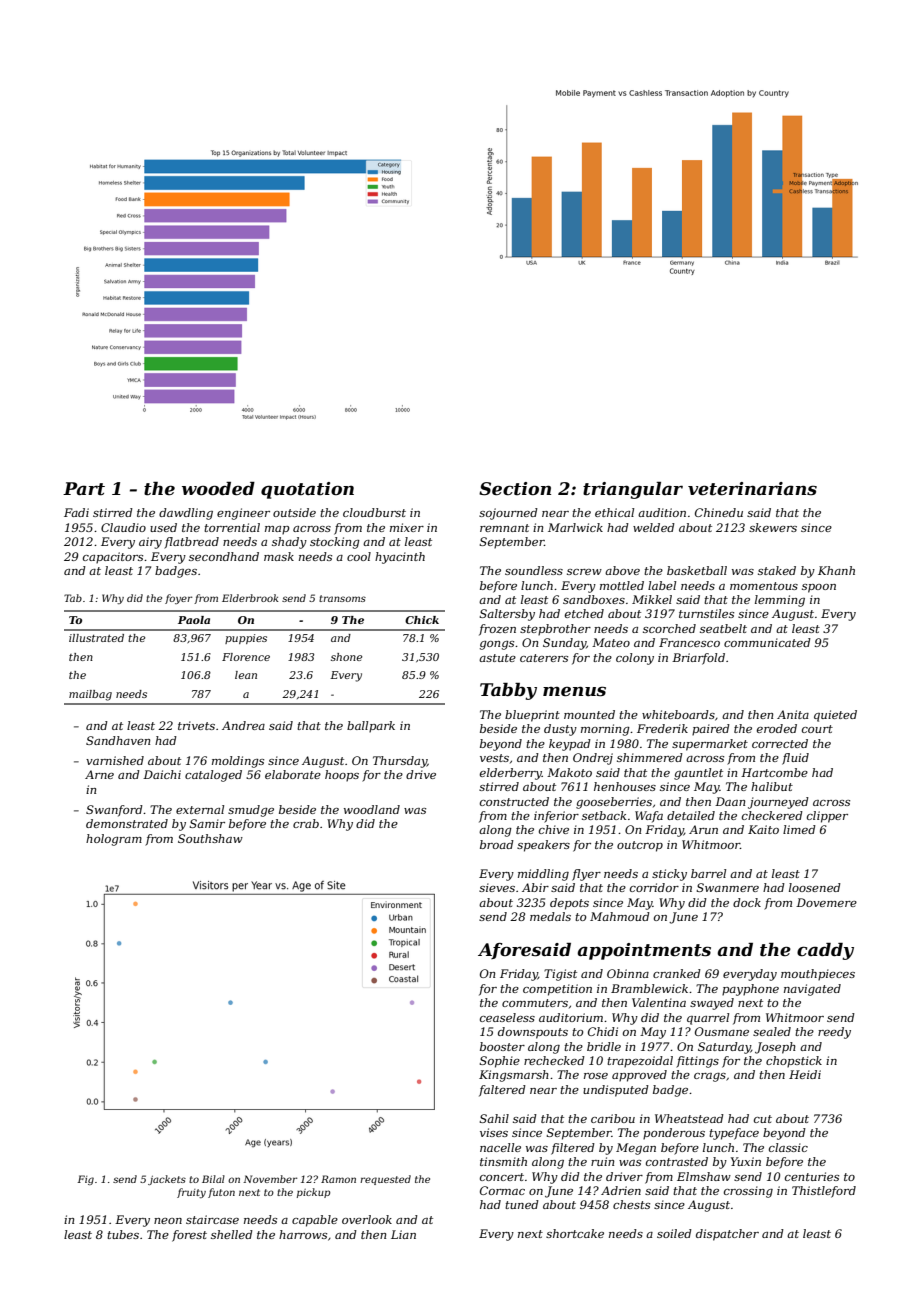 This screenshot has width=924, height=1308. I want to click on Heidi, so click(805, 1074).
